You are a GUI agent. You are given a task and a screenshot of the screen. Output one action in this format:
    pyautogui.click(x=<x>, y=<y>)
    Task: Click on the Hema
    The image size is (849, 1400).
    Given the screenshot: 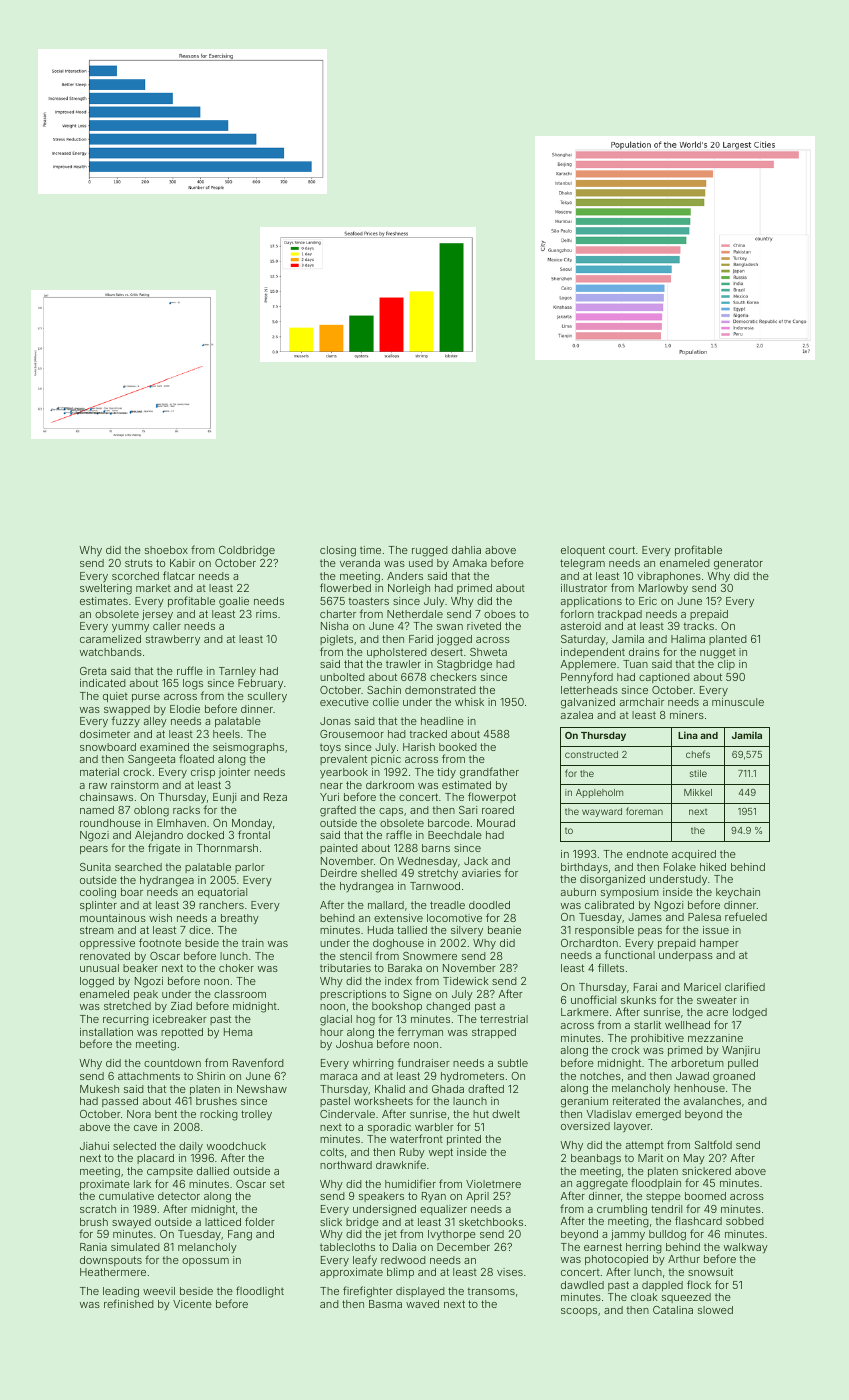 What is the action you would take?
    pyautogui.click(x=238, y=1032)
